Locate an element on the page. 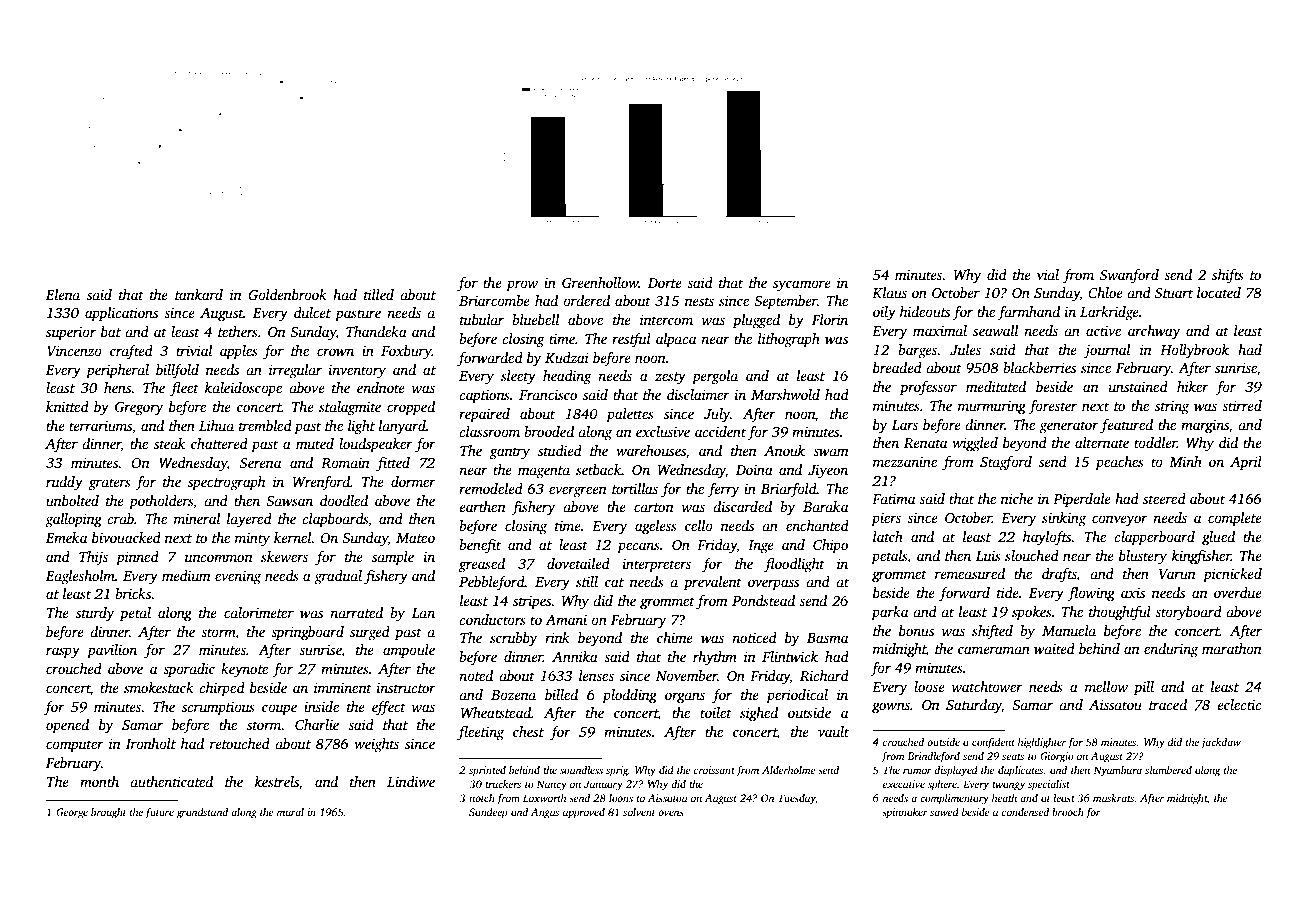 The image size is (1308, 924). overdue is located at coordinates (1238, 592).
